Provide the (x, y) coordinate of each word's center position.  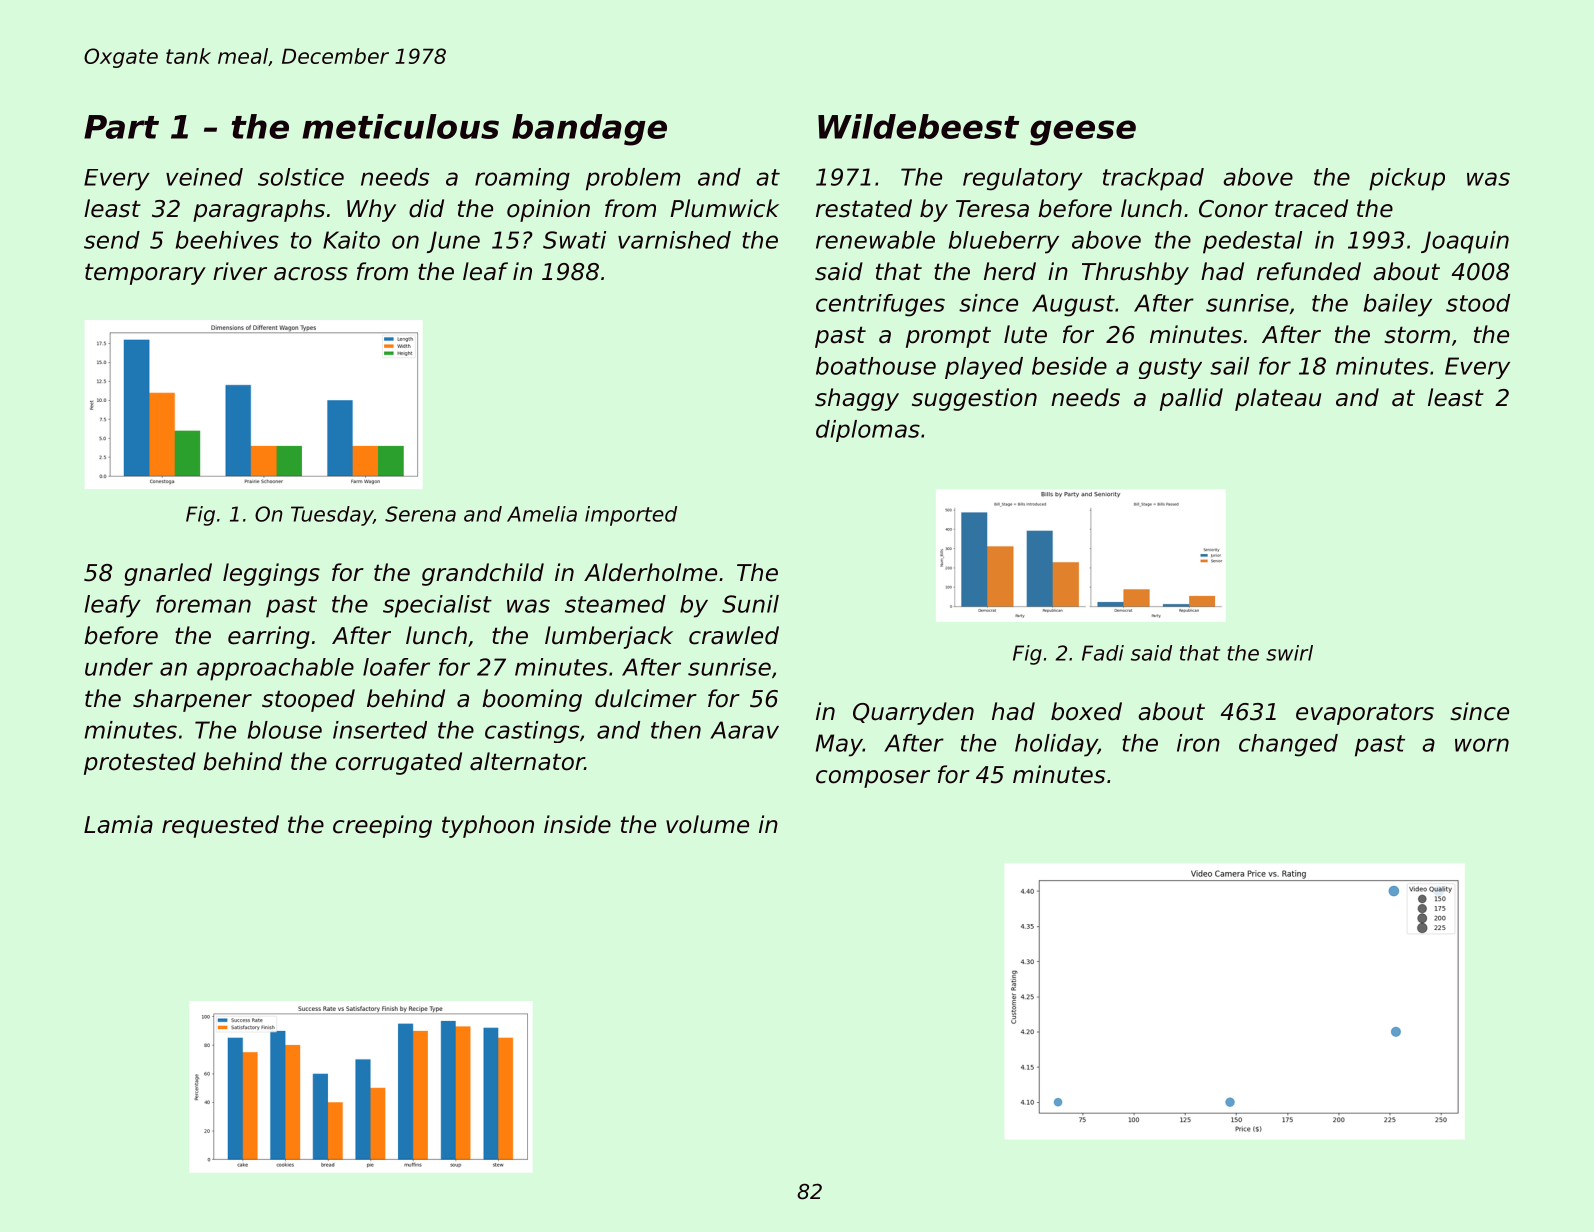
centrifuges (880, 305)
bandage (589, 130)
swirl (1289, 653)
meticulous (400, 126)
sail (1229, 366)
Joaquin (1465, 242)
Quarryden (913, 713)
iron (1198, 743)
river (240, 271)
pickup (1407, 179)
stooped (308, 700)
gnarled (168, 574)
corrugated (399, 763)
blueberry (1004, 242)
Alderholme (650, 572)
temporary (145, 274)
